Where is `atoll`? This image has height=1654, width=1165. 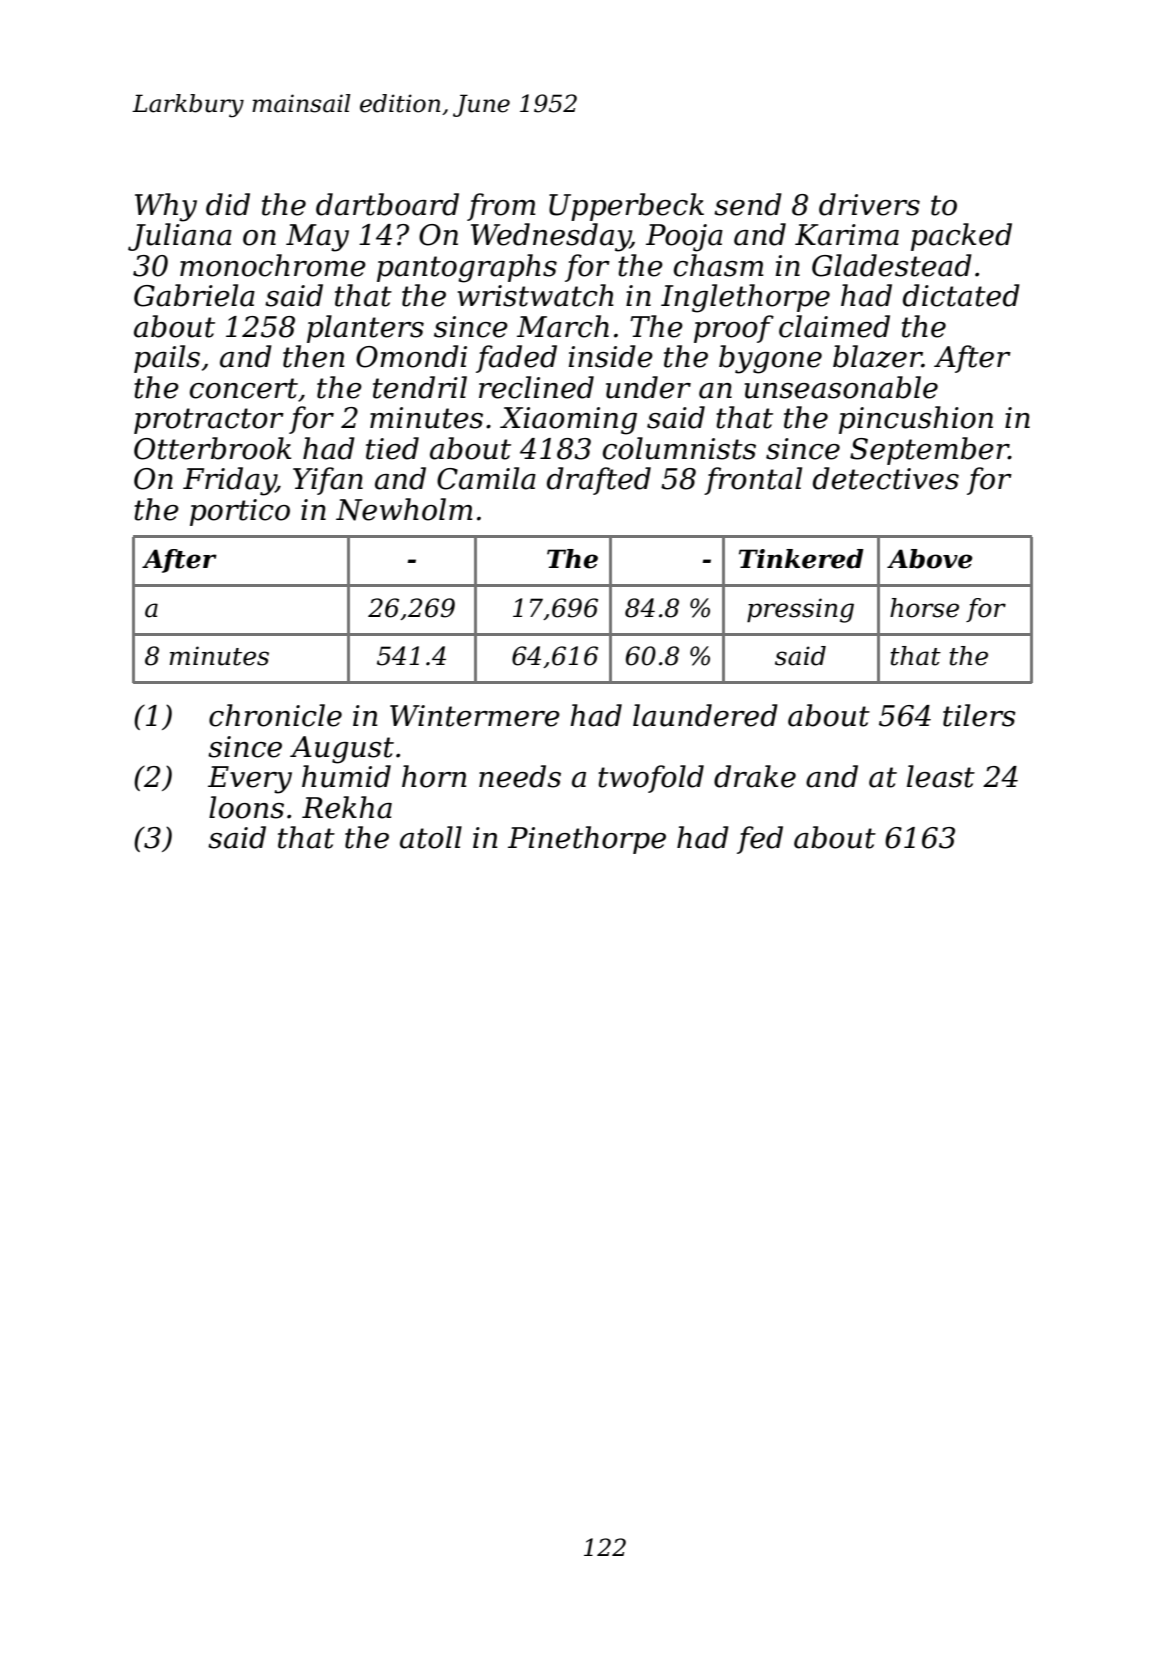 atoll is located at coordinates (431, 837).
